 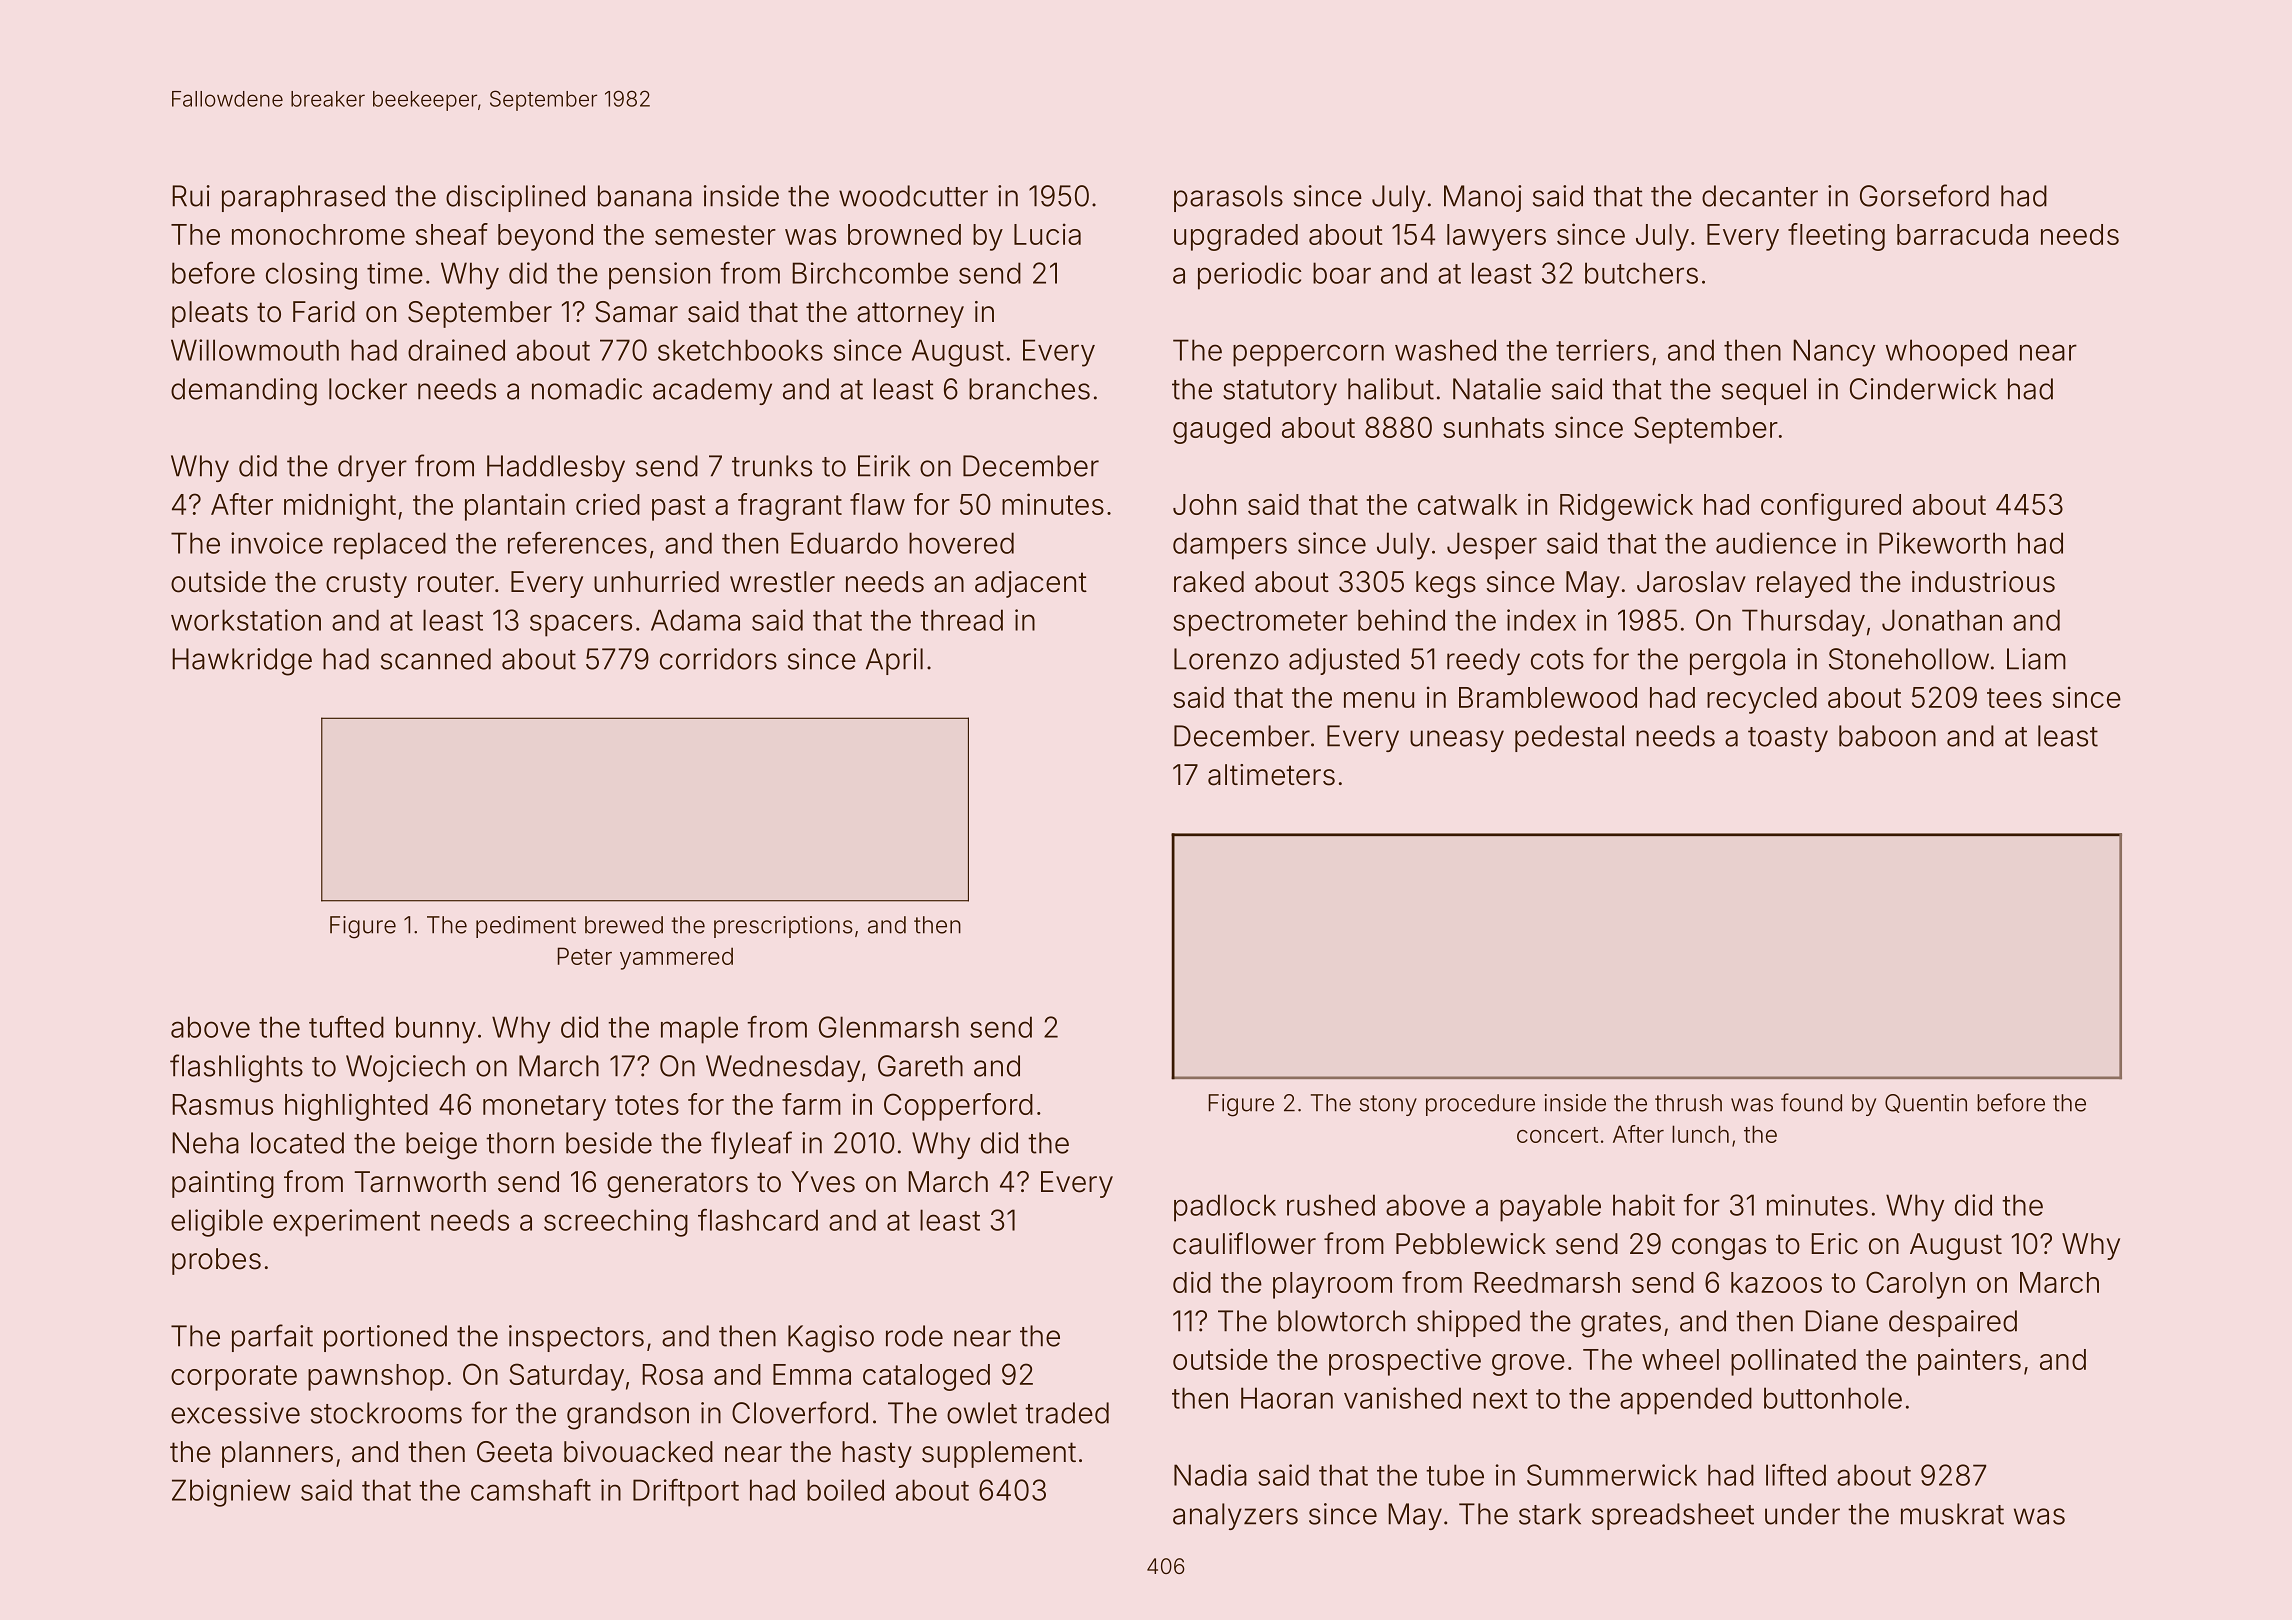 What do you see at coordinates (1235, 1516) in the screenshot?
I see `analyzers` at bounding box center [1235, 1516].
